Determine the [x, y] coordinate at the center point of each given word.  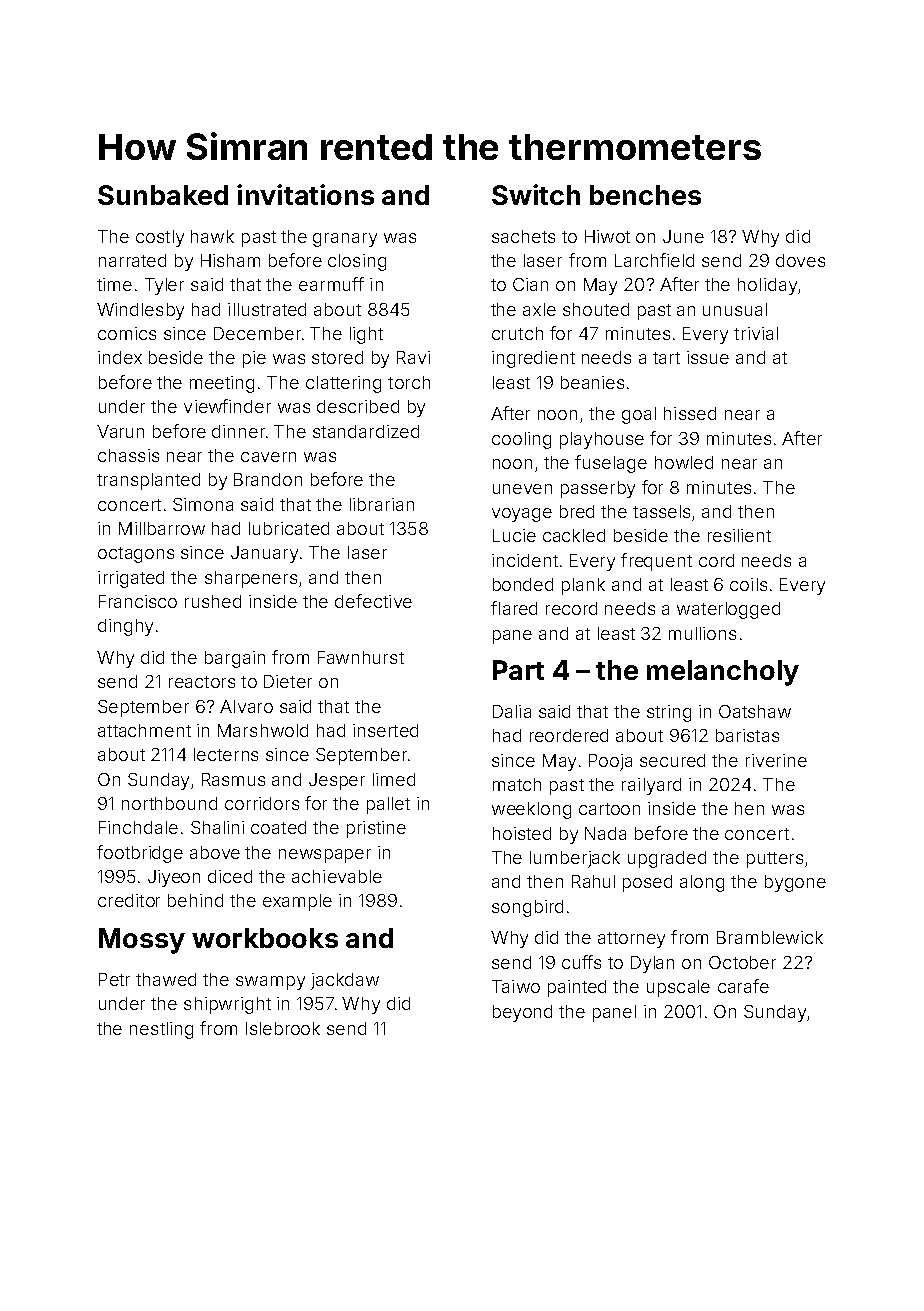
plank [583, 586]
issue [708, 357]
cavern [268, 457]
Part [518, 670]
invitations [305, 194]
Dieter [288, 681]
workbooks [265, 938]
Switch [536, 194]
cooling [521, 440]
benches [645, 195]
